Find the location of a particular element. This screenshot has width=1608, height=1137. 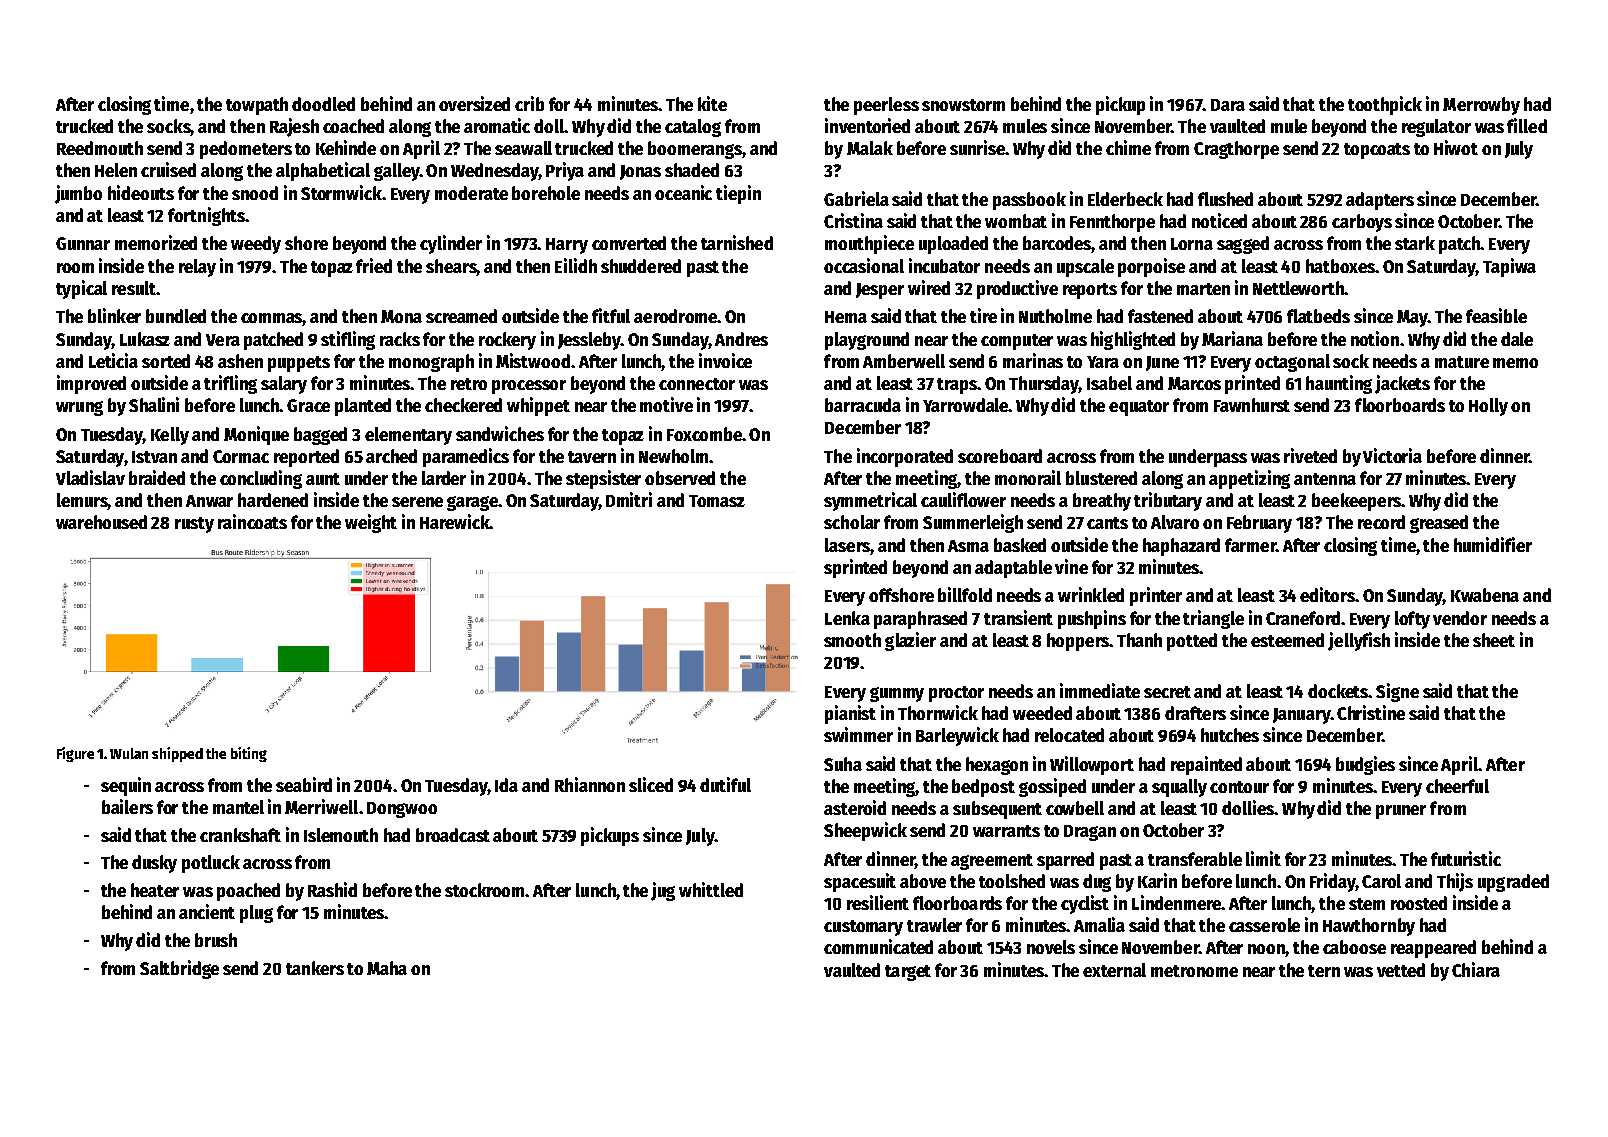

Rashid is located at coordinates (332, 889).
